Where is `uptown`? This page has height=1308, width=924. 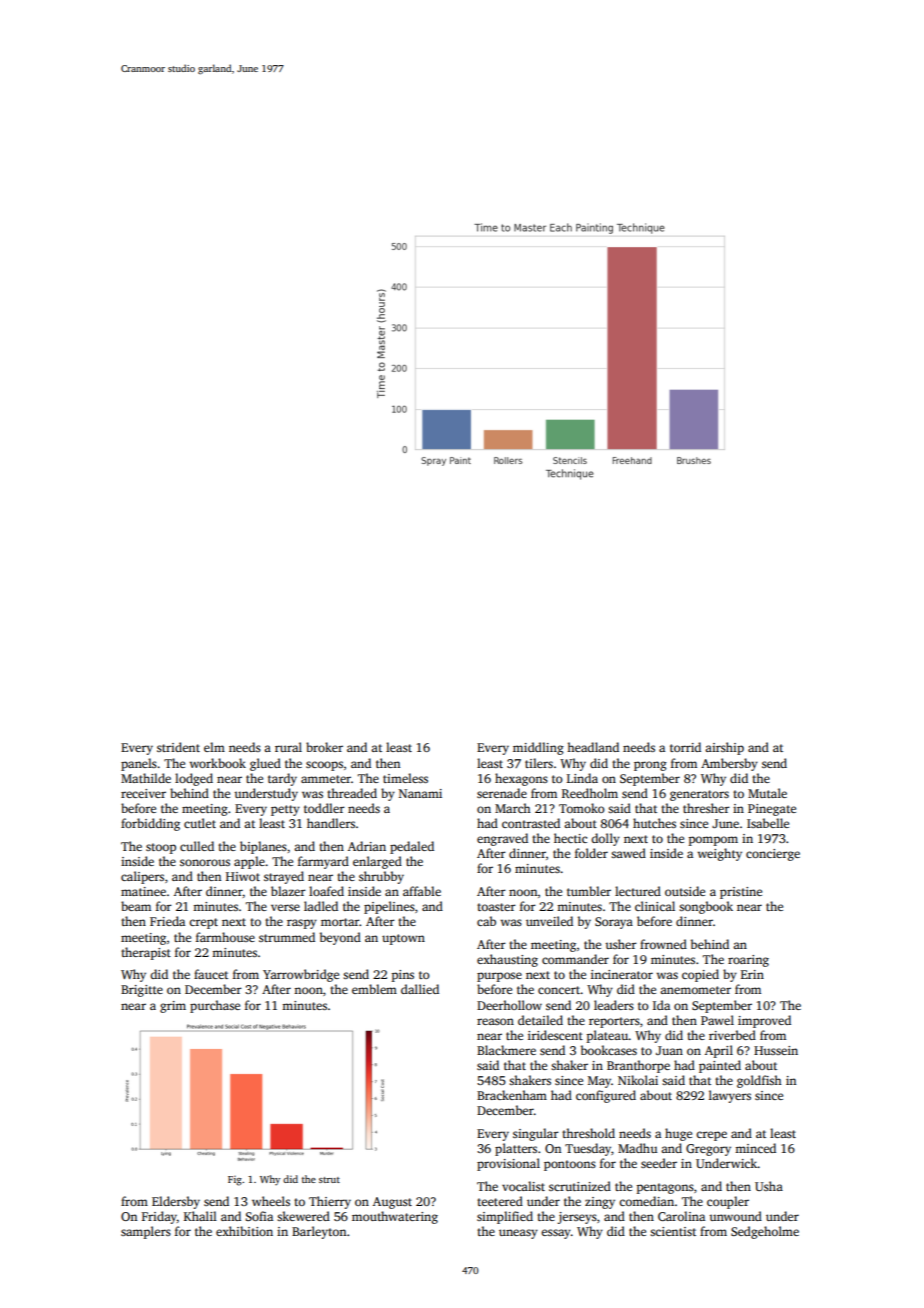
uptown is located at coordinates (403, 939).
